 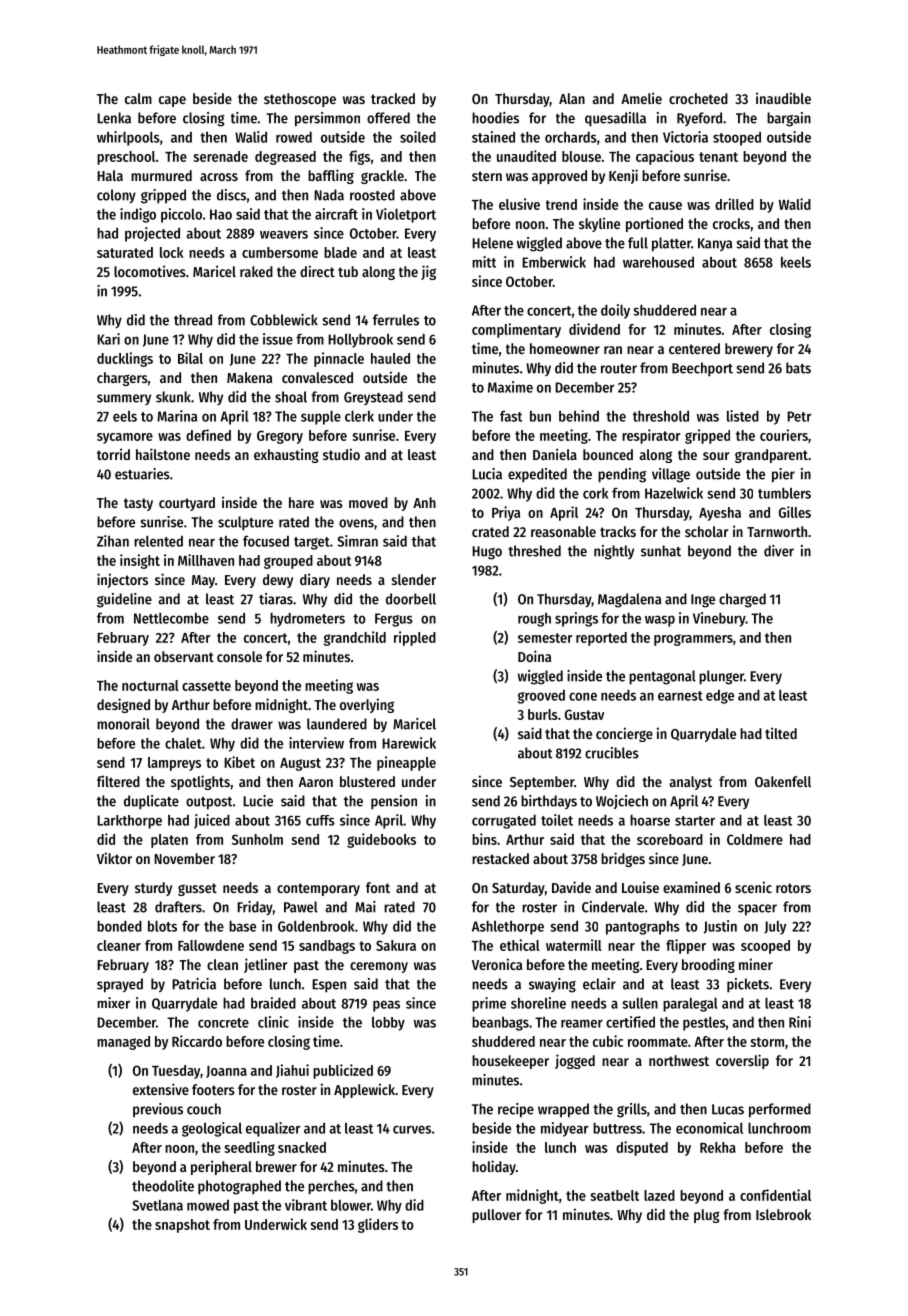 What do you see at coordinates (576, 619) in the screenshot?
I see `springs` at bounding box center [576, 619].
